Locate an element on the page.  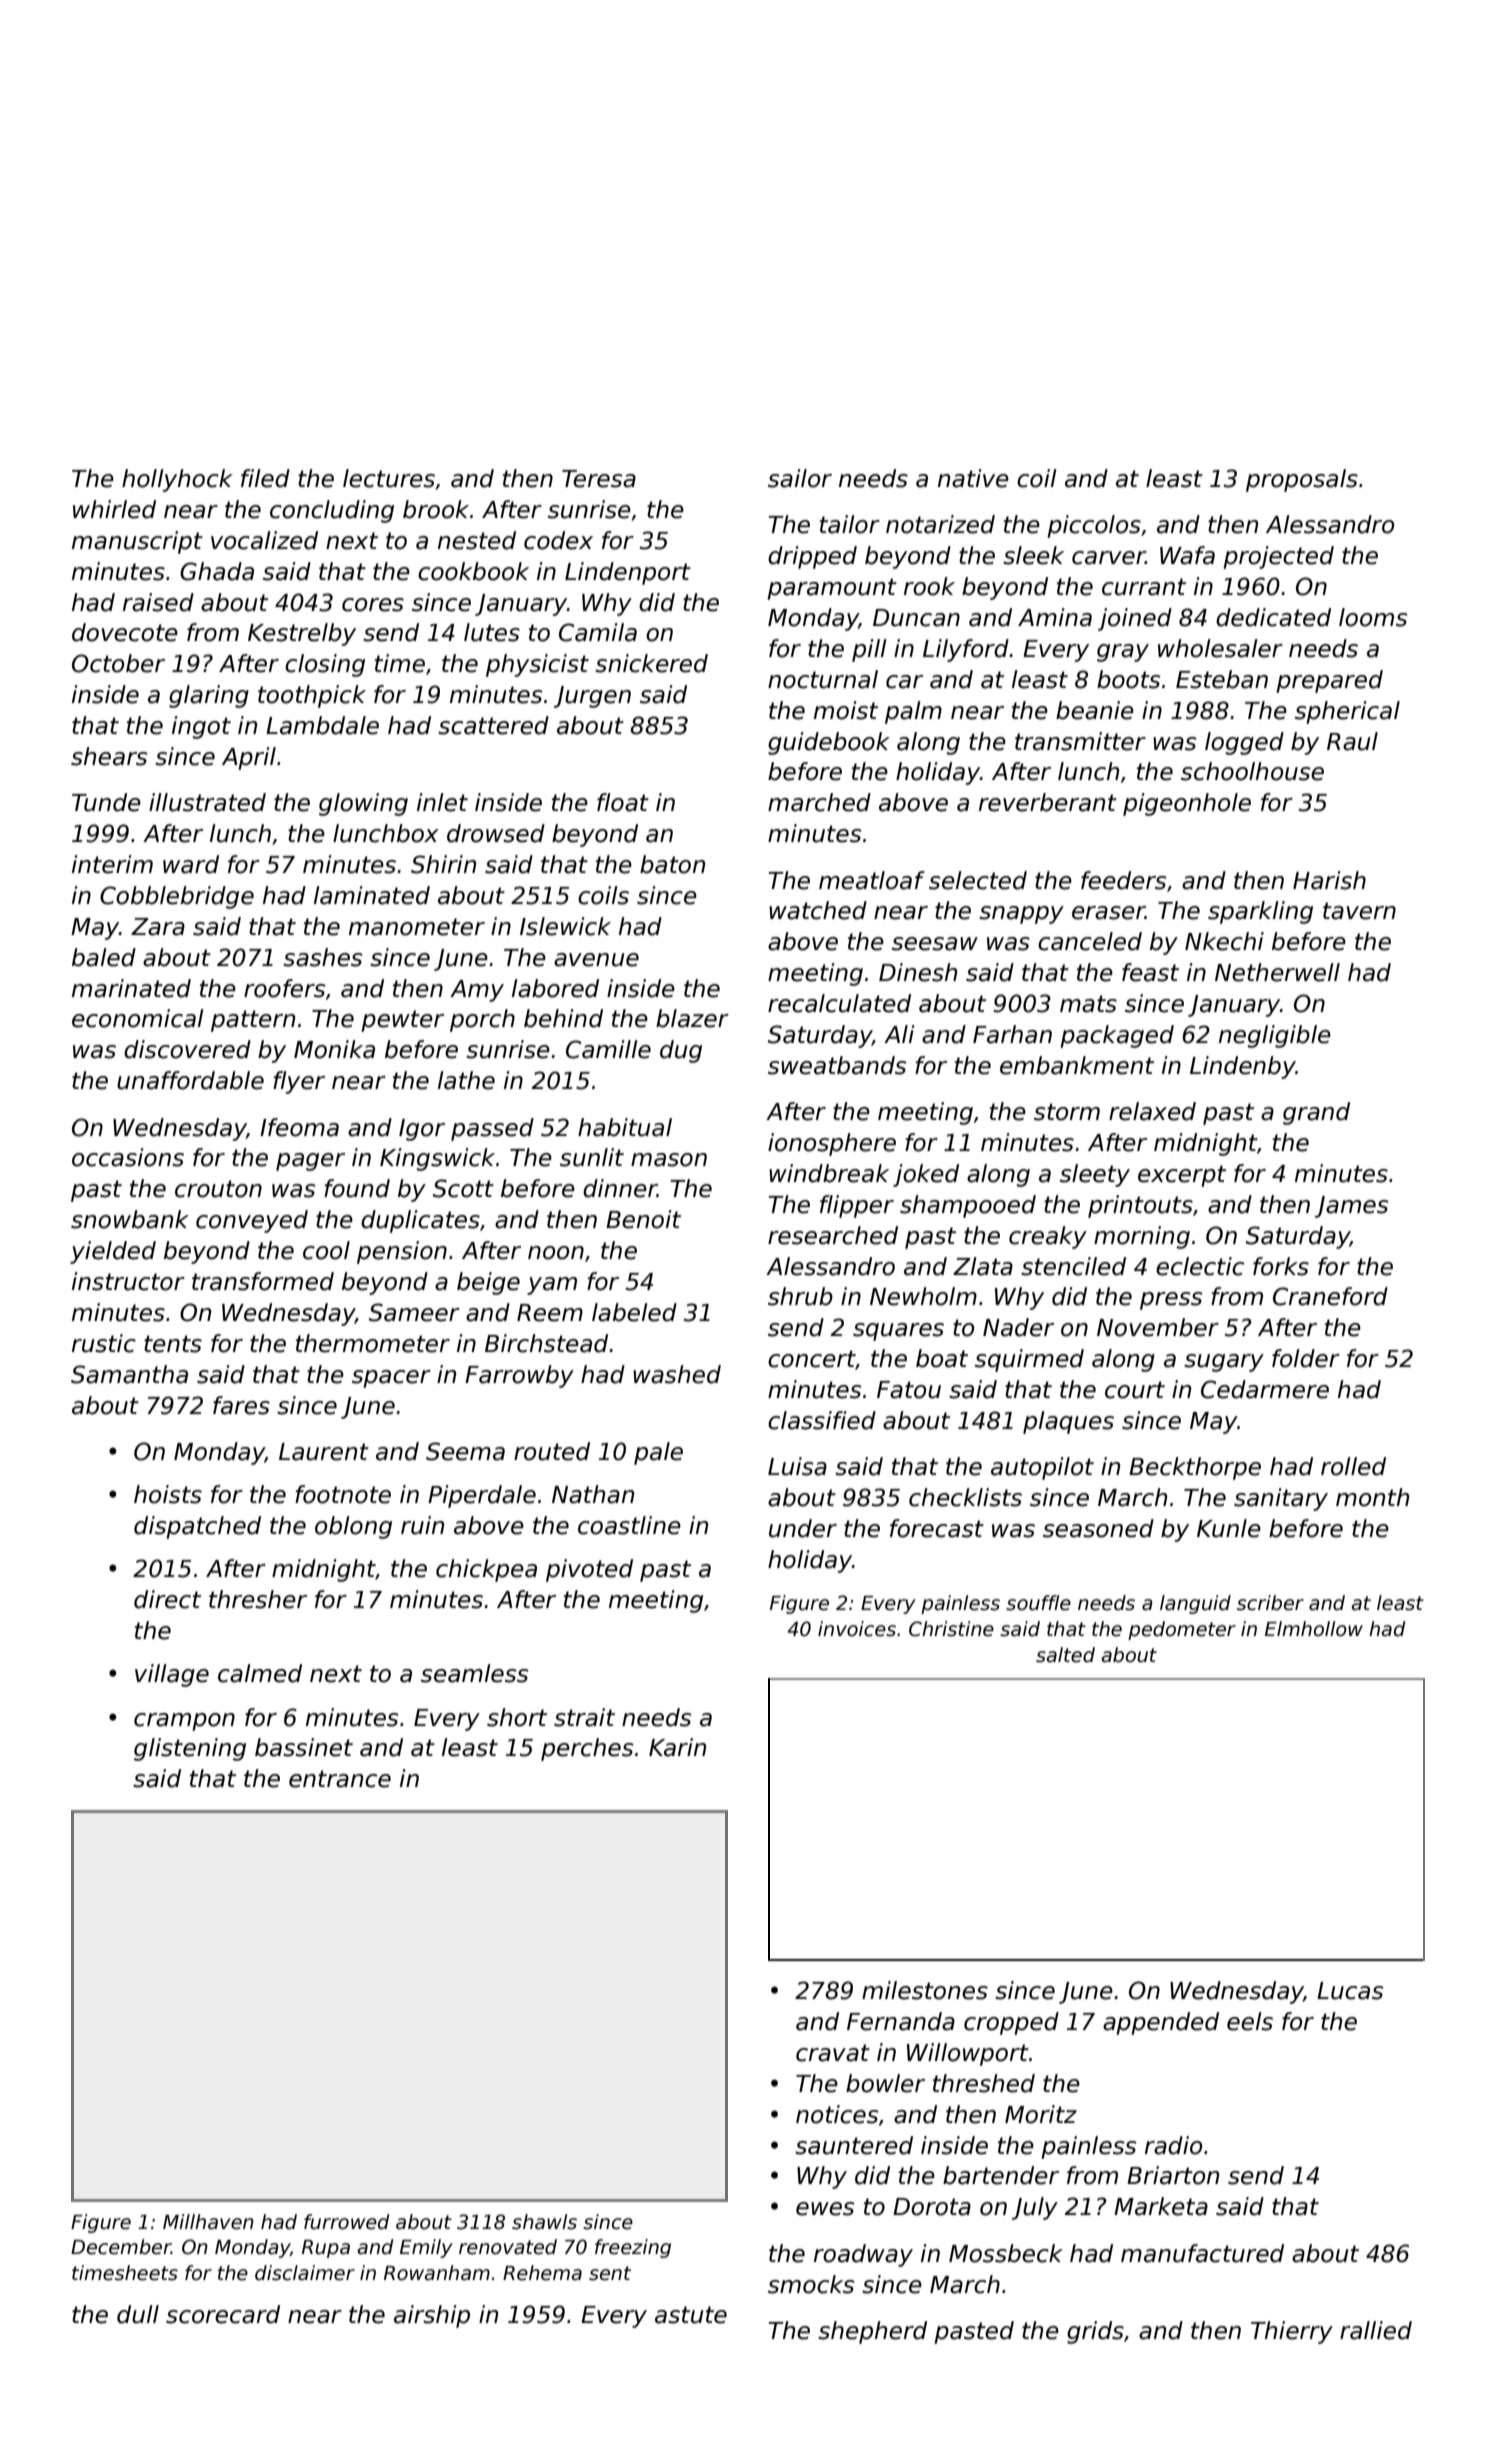
proposals is located at coordinates (1302, 480).
